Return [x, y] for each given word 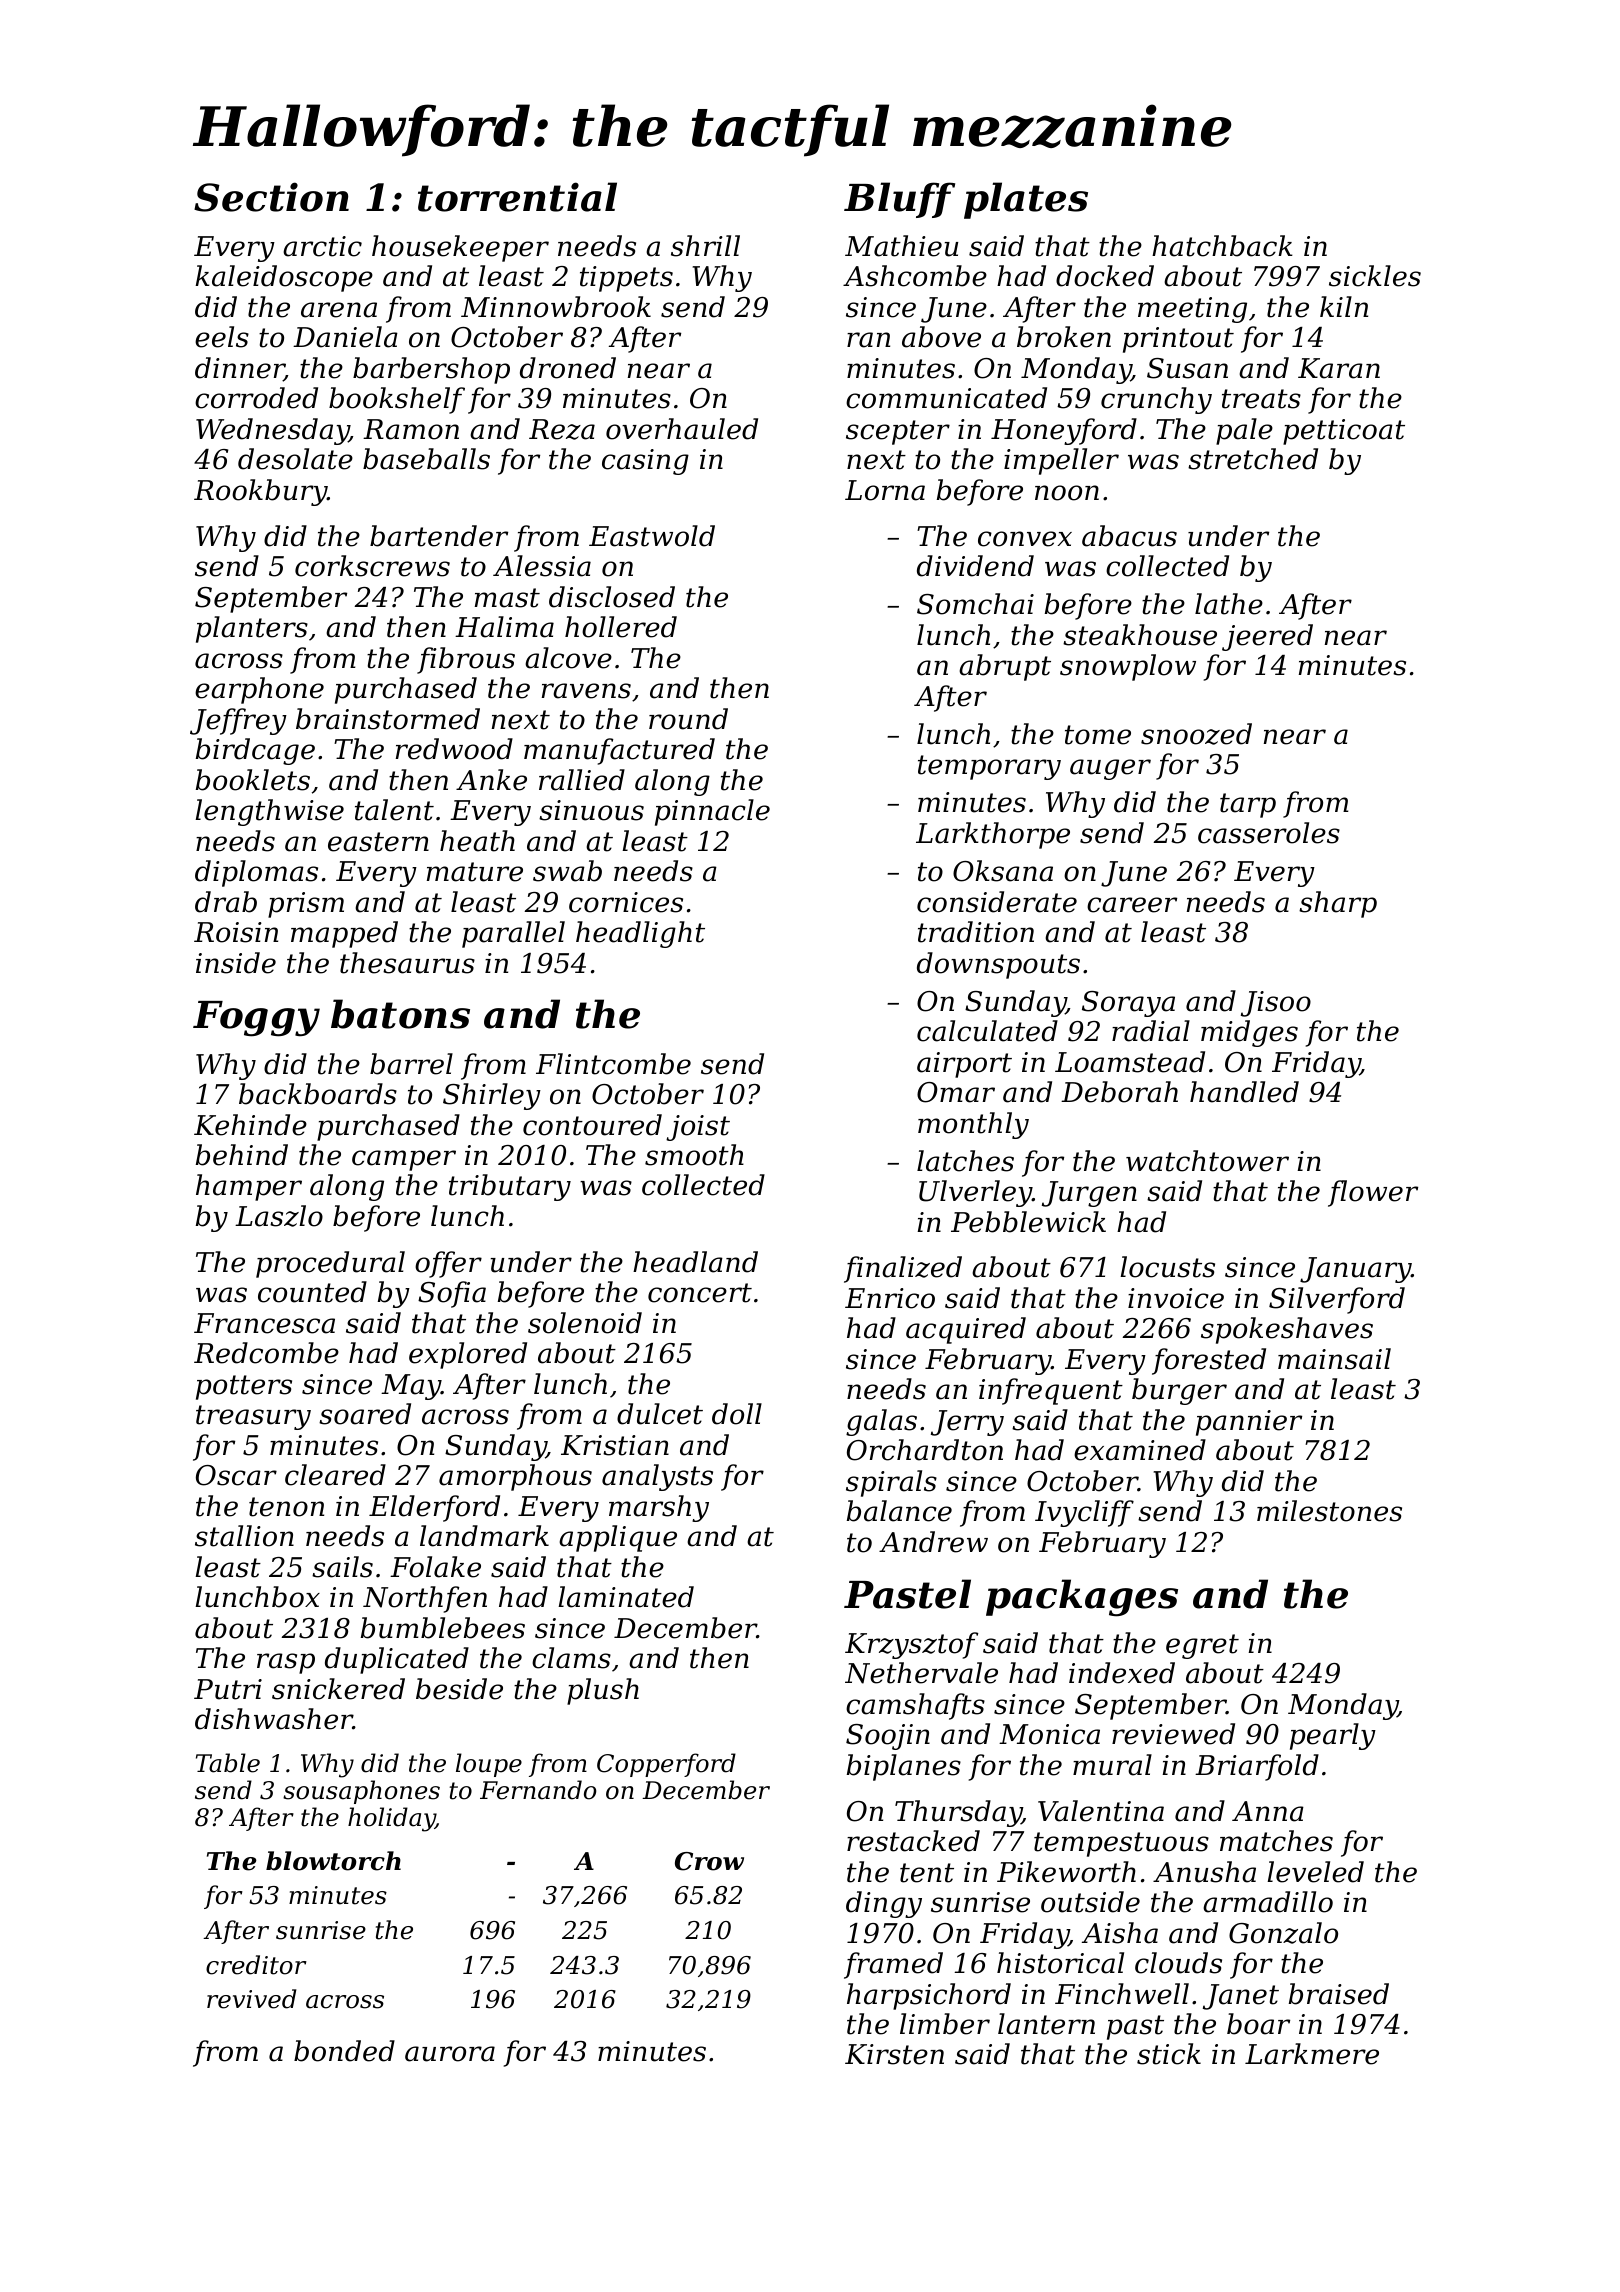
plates [1026, 200]
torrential [517, 197]
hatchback [1222, 246]
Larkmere [1312, 2054]
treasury [253, 1417]
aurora [450, 2054]
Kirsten [894, 2054]
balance [899, 1511]
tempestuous [1121, 1844]
